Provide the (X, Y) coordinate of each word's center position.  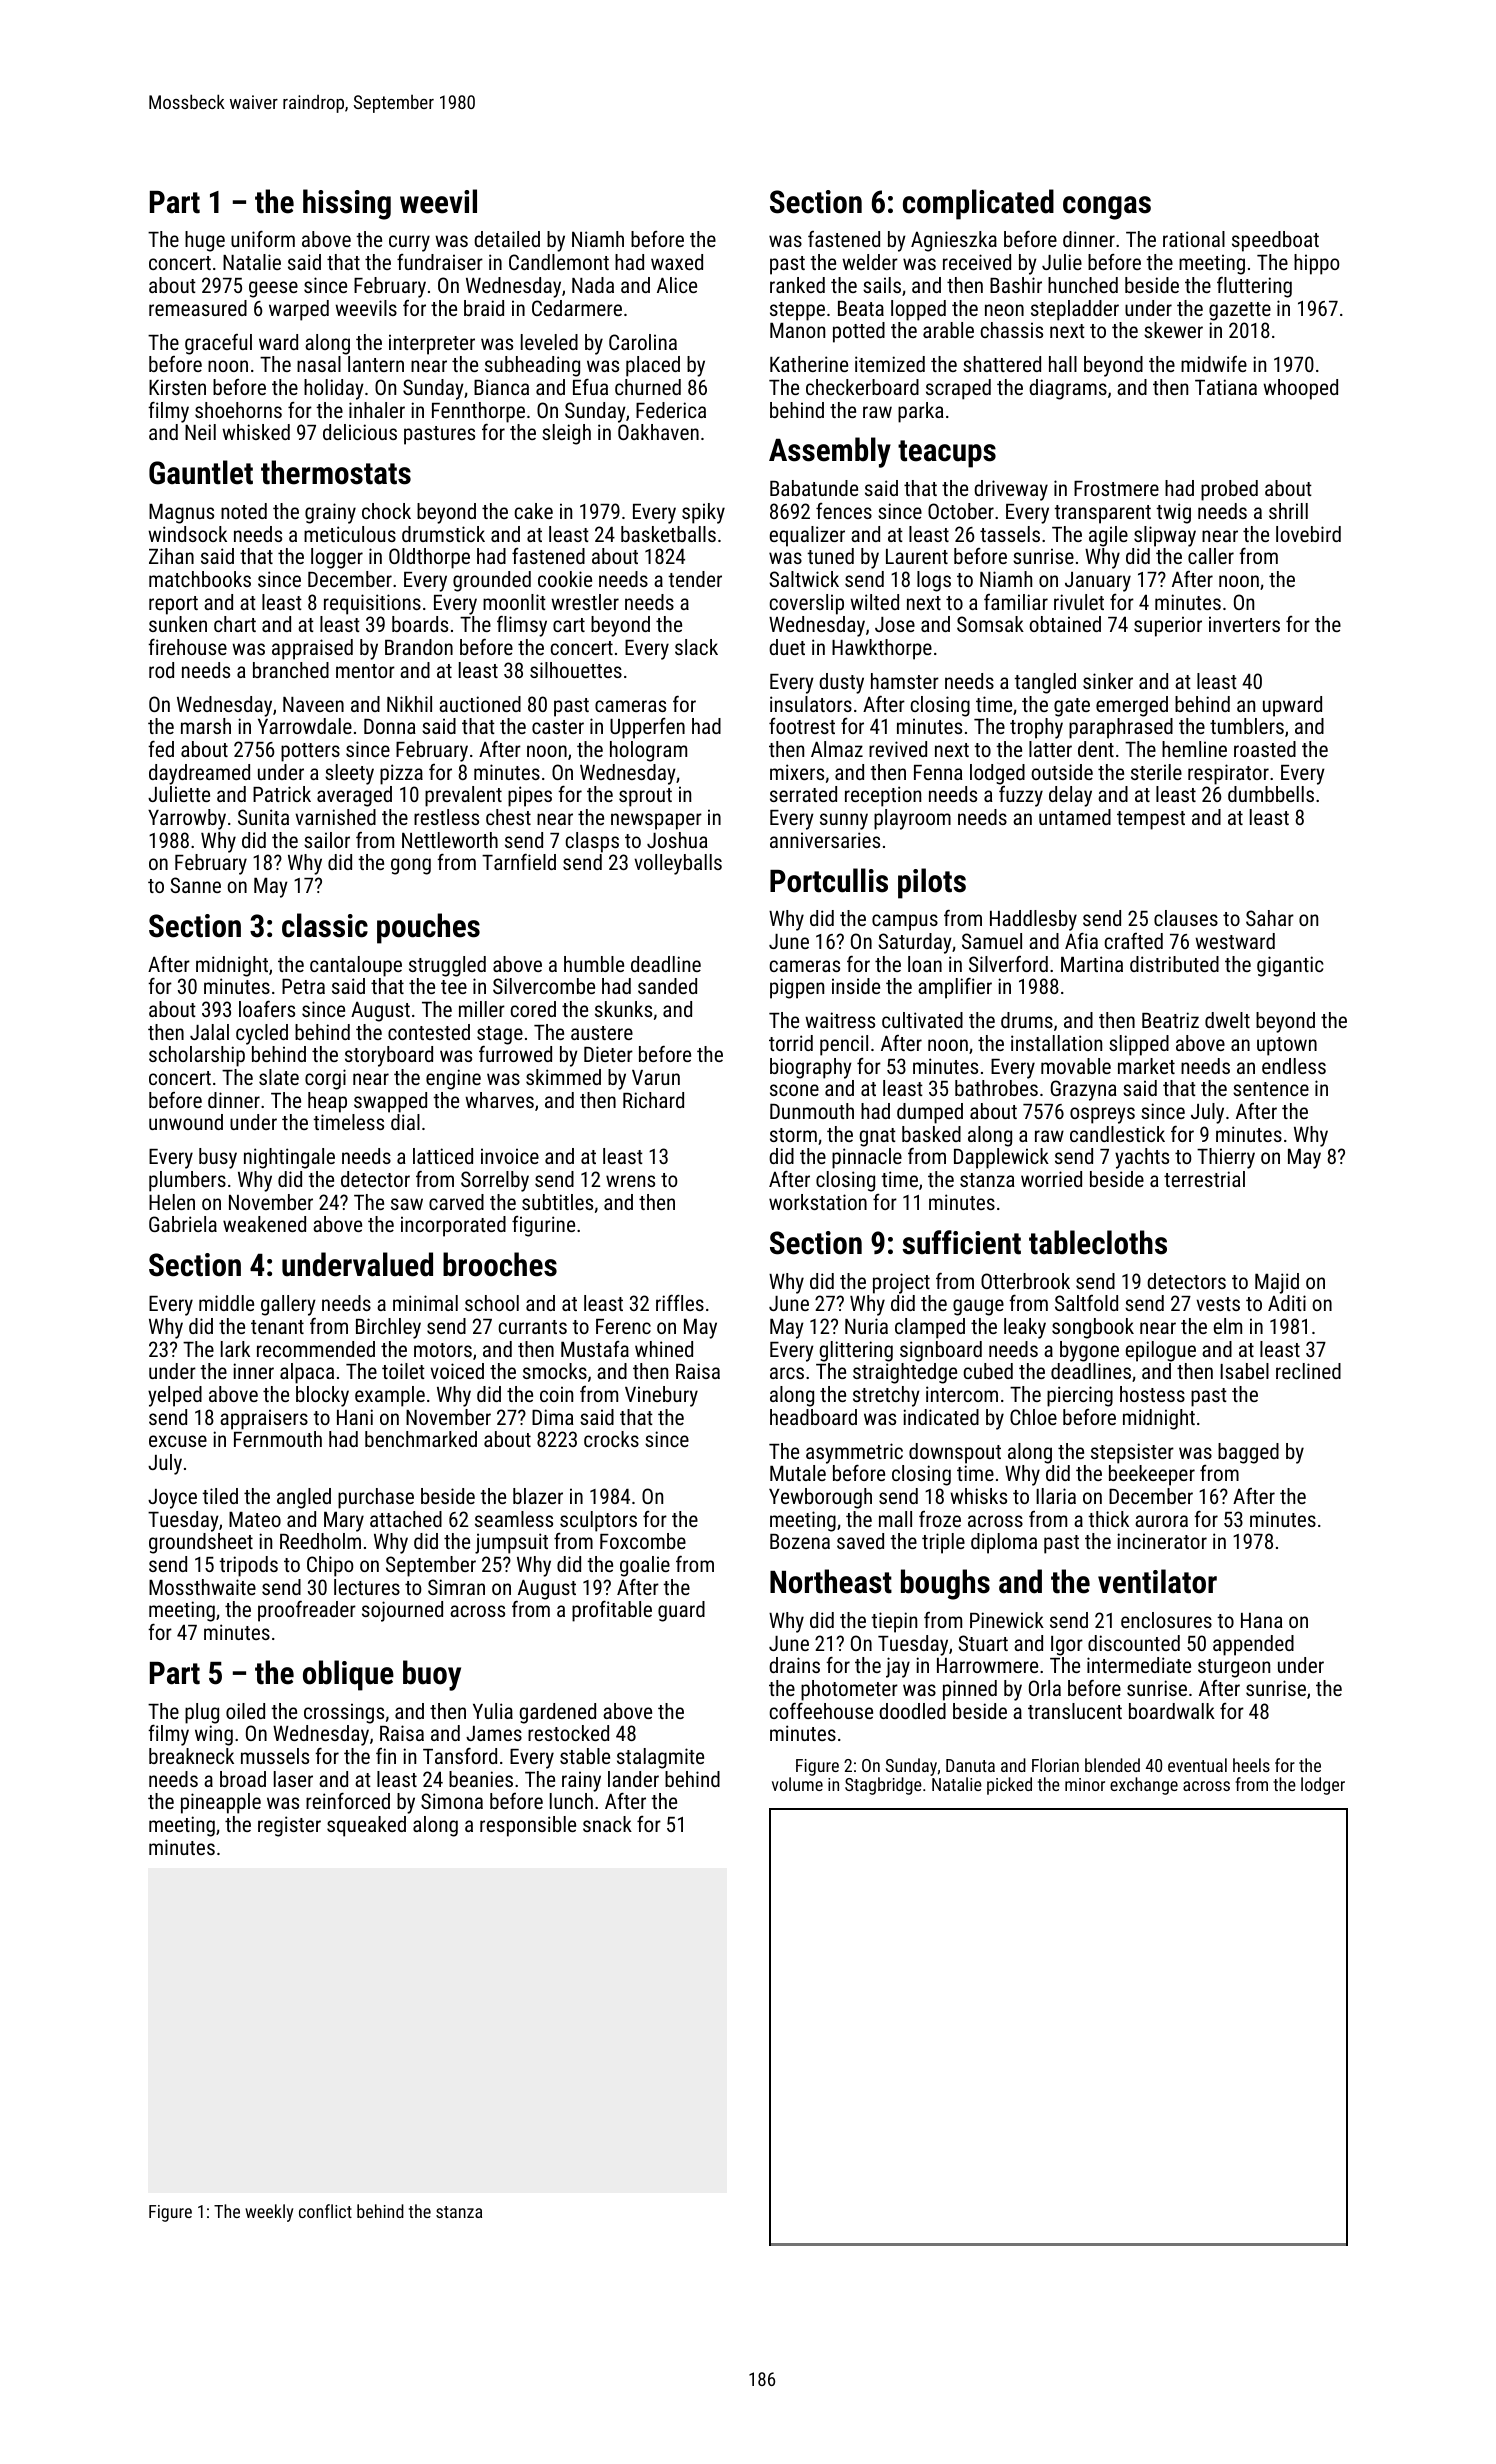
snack (607, 1824)
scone (794, 1090)
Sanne (195, 885)
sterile (1156, 772)
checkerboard (862, 387)
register (289, 1826)
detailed (507, 239)
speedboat (1275, 241)
